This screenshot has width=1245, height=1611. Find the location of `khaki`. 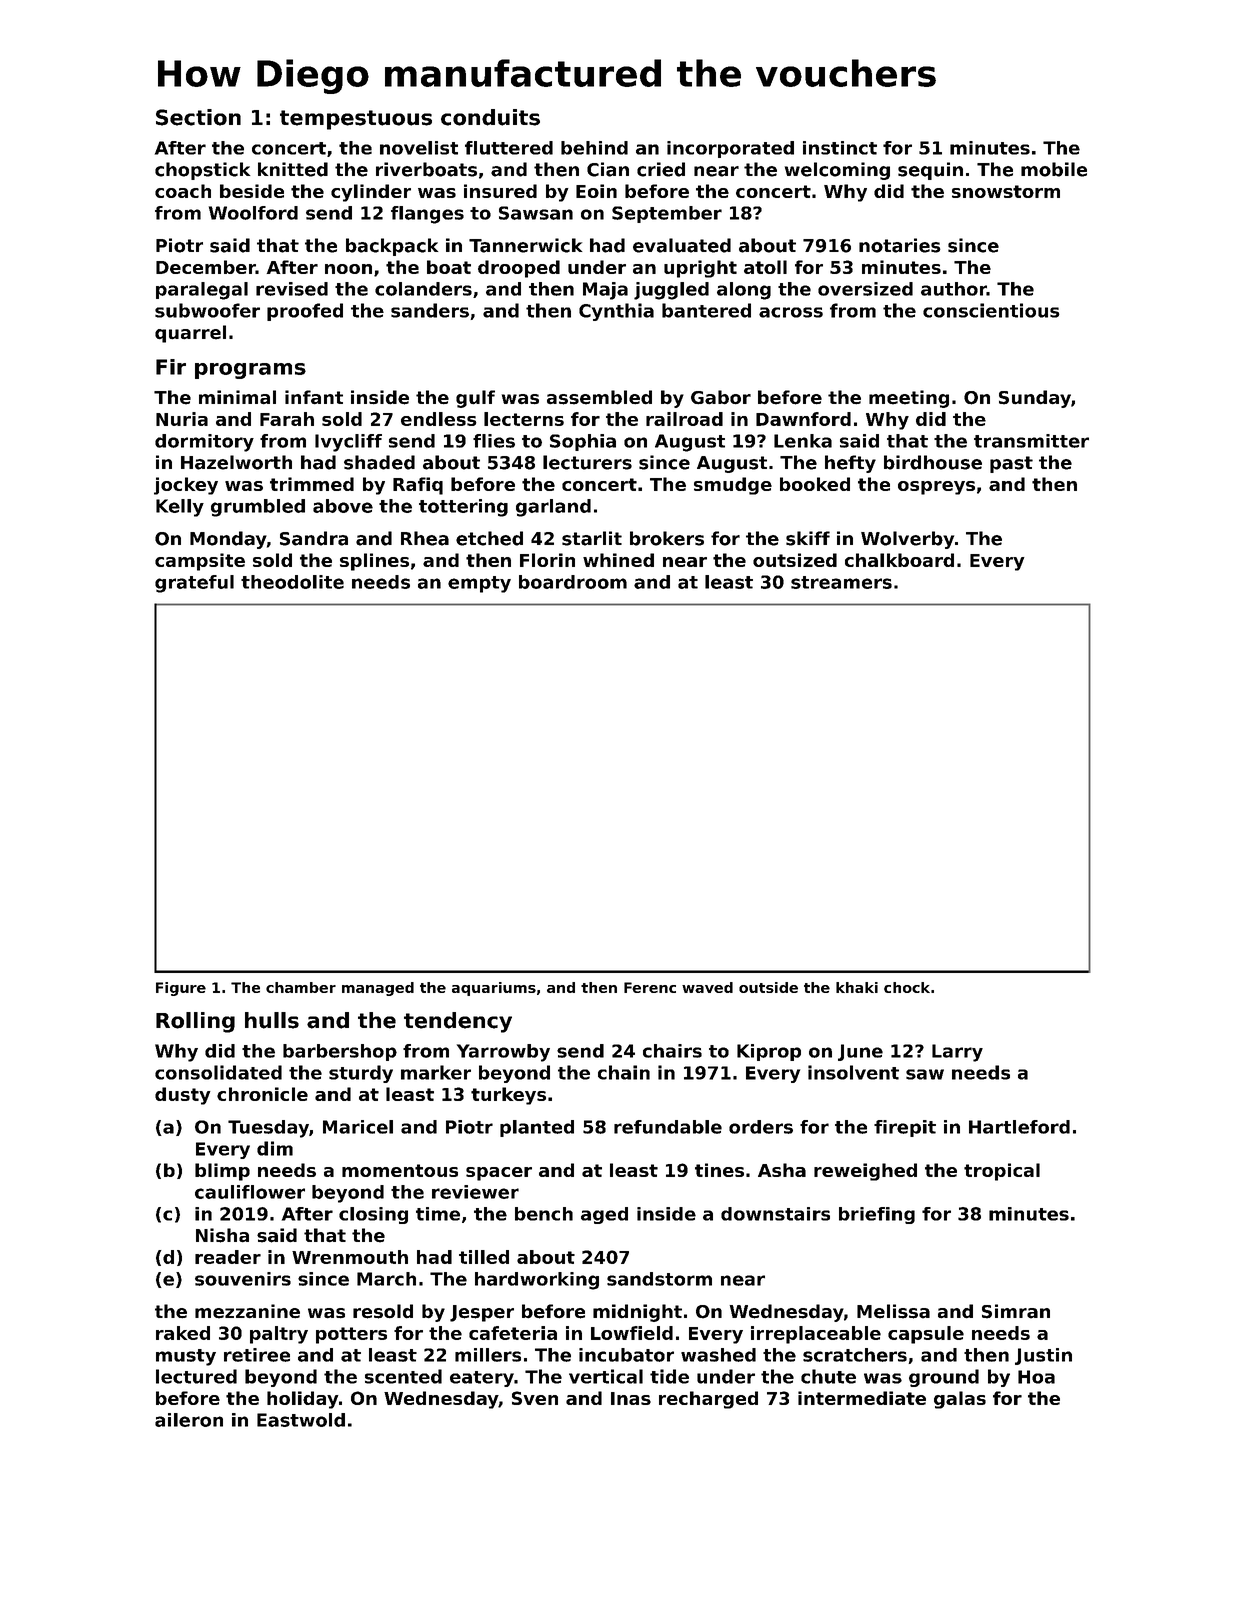

khaki is located at coordinates (857, 987).
